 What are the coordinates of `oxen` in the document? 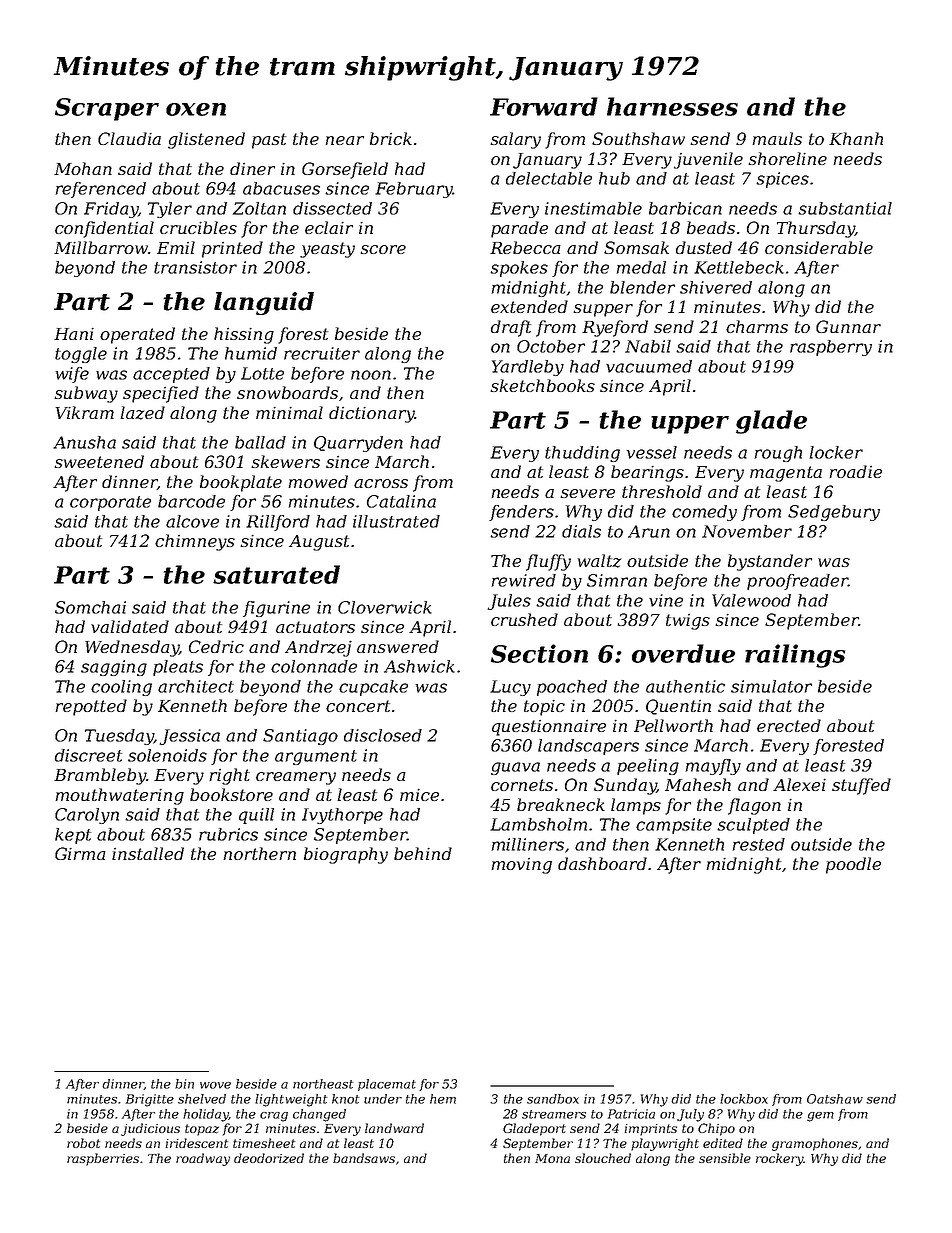 It's located at (196, 109).
